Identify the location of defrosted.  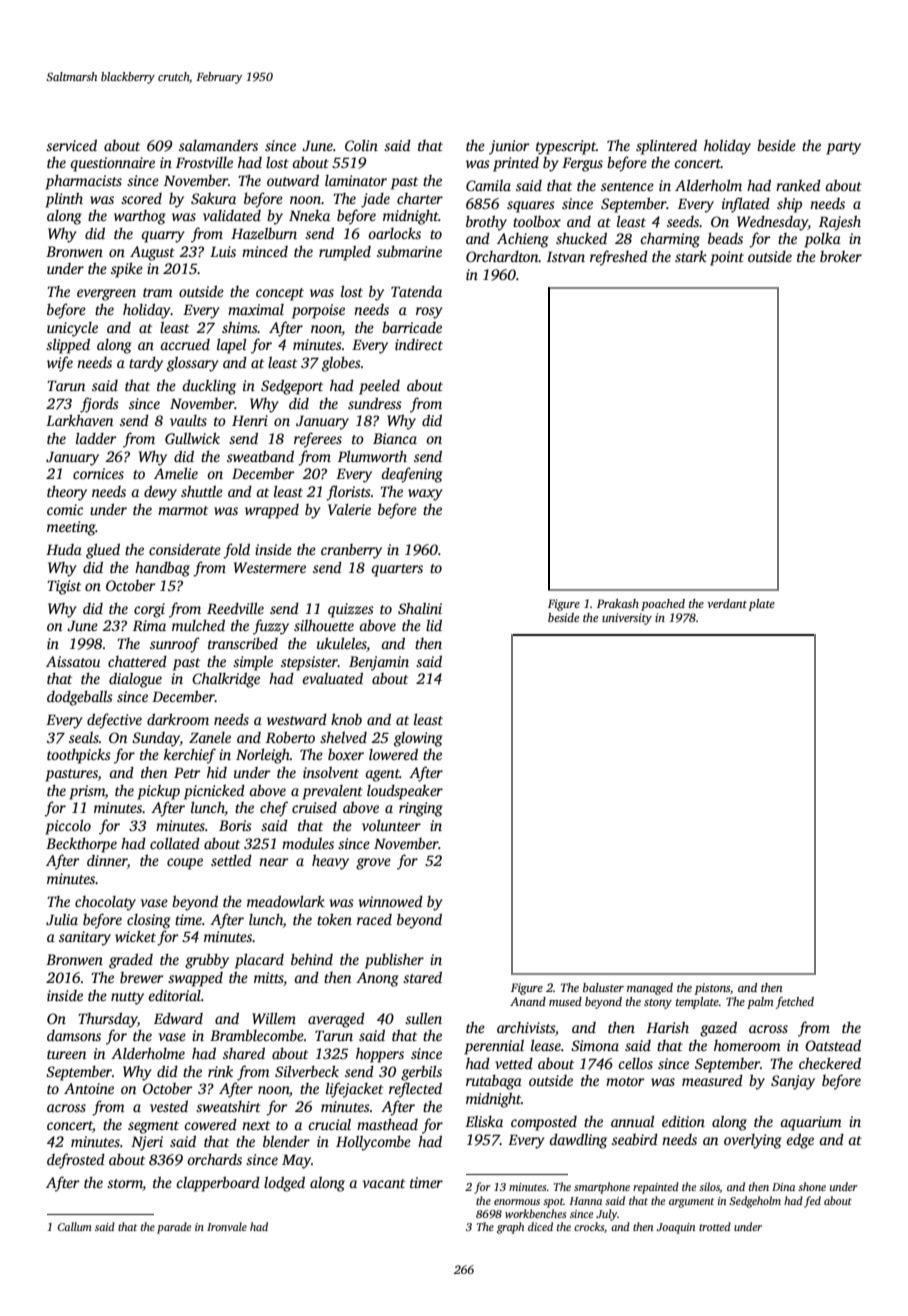
(76, 1161).
